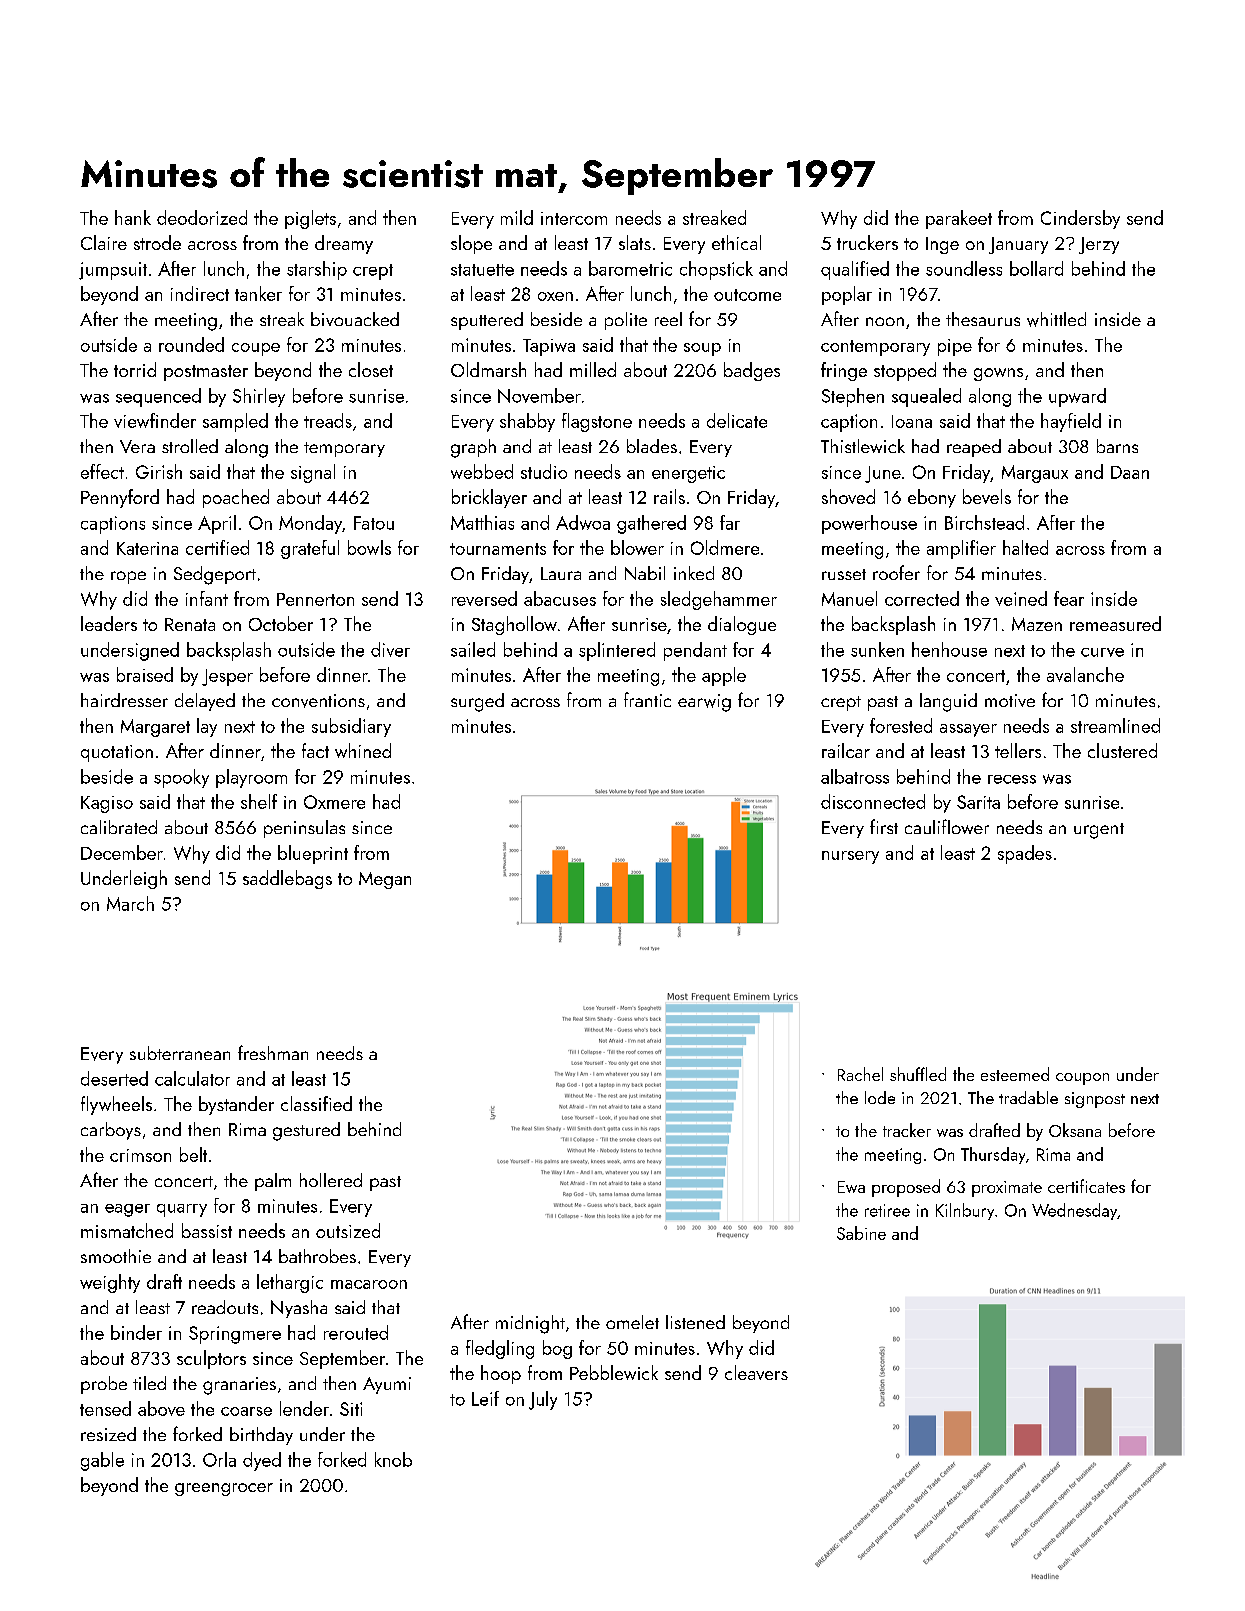 Image resolution: width=1245 pixels, height=1611 pixels. Describe the element at coordinates (1082, 1079) in the screenshot. I see `coupon` at that location.
